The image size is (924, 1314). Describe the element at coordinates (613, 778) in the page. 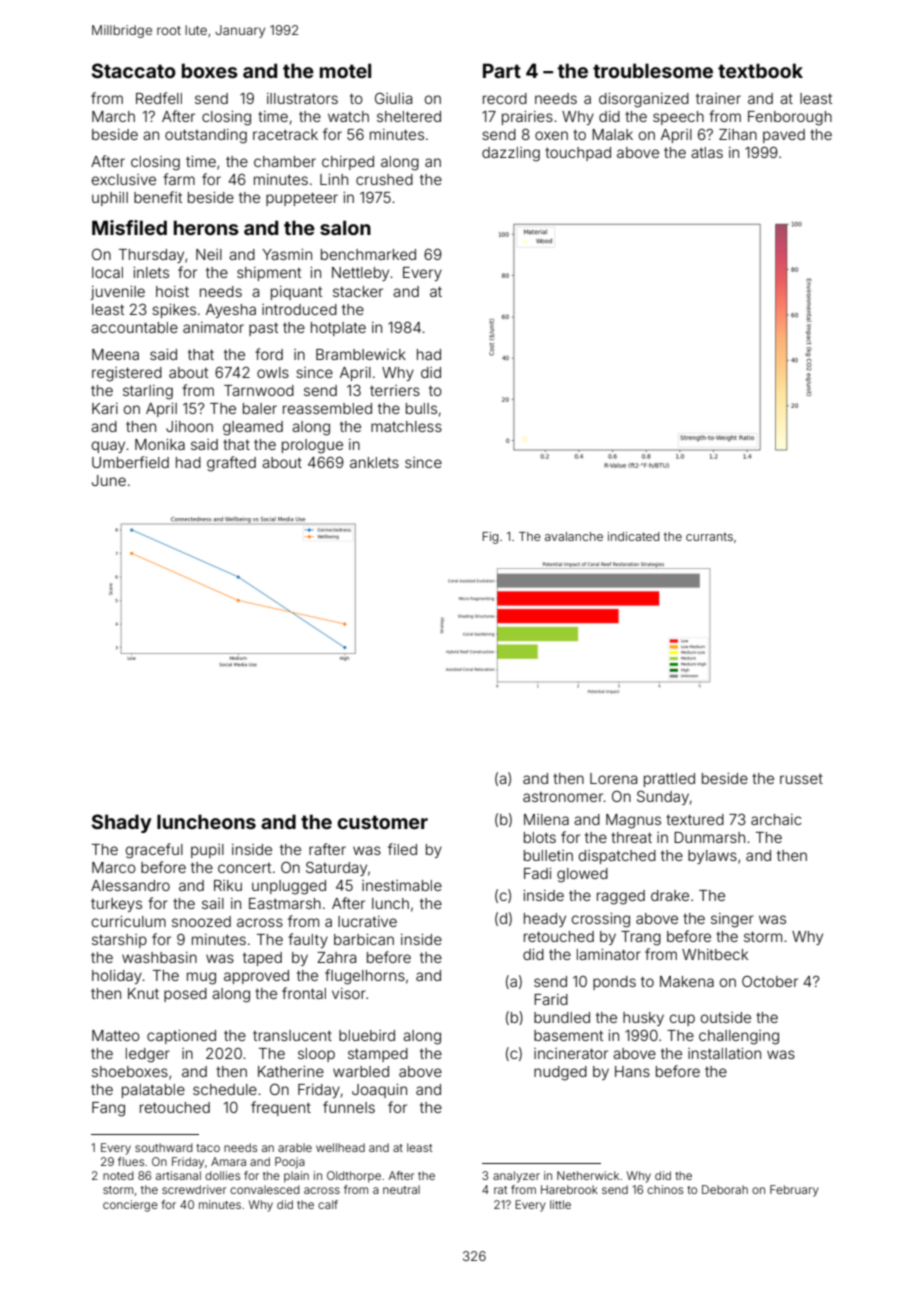

I see `Lorena` at that location.
